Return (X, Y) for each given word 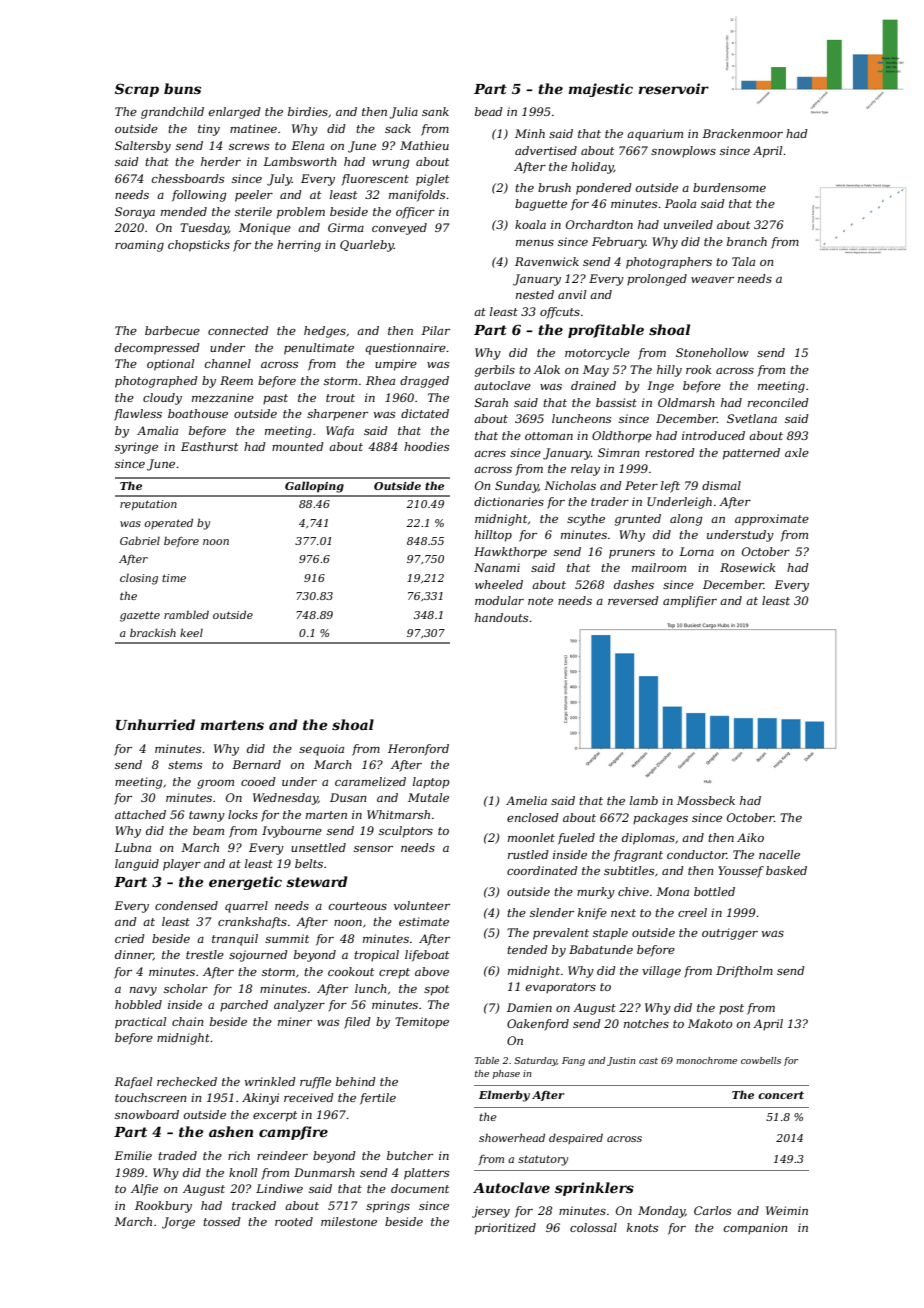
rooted (294, 1221)
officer (415, 213)
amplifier (690, 602)
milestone (349, 1221)
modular (499, 600)
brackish (153, 632)
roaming (139, 246)
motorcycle (597, 354)
